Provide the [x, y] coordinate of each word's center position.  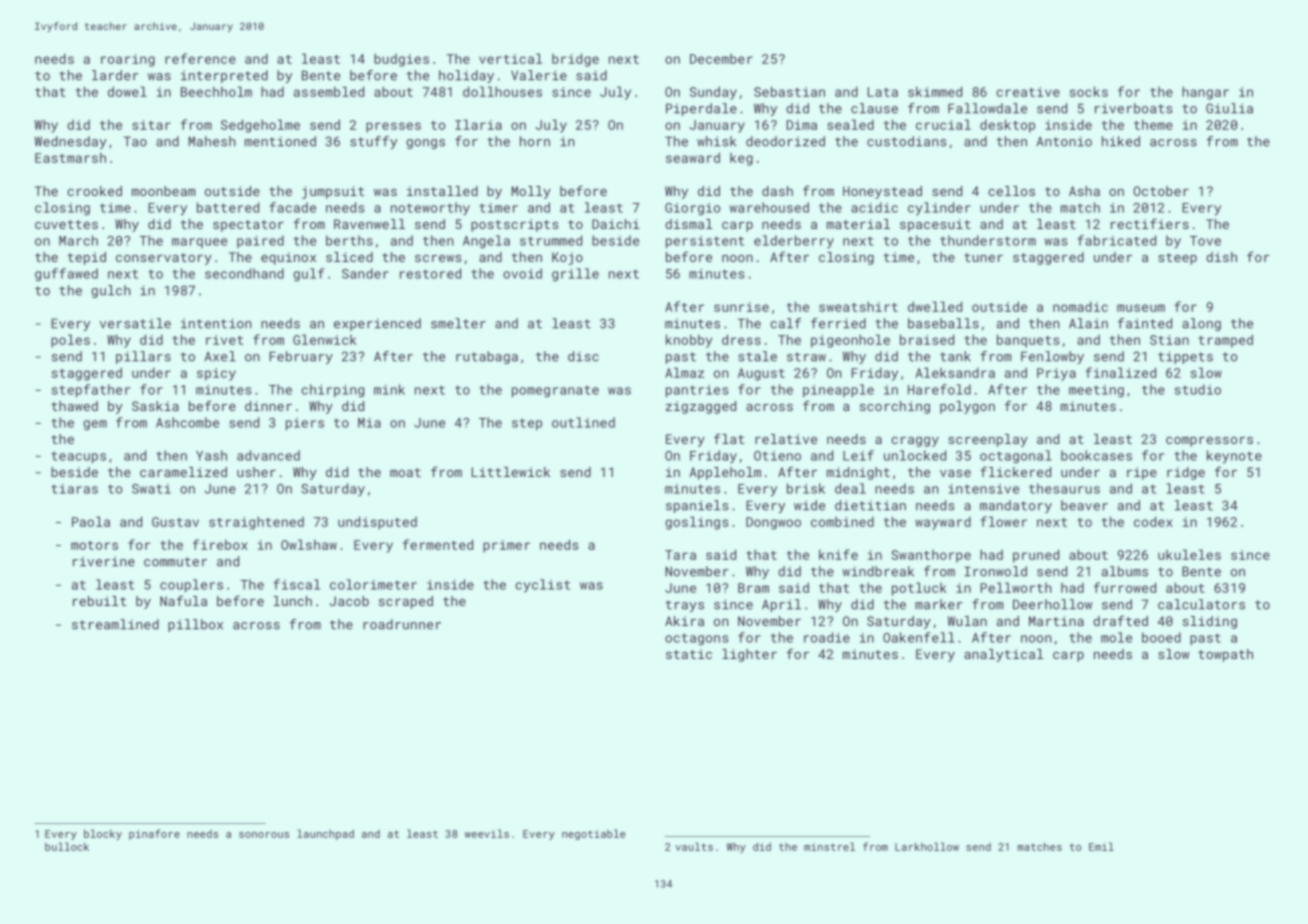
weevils [487, 833]
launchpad [325, 834]
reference [200, 58]
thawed [74, 406]
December [721, 59]
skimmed [935, 91]
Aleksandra [955, 372]
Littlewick [511, 472]
